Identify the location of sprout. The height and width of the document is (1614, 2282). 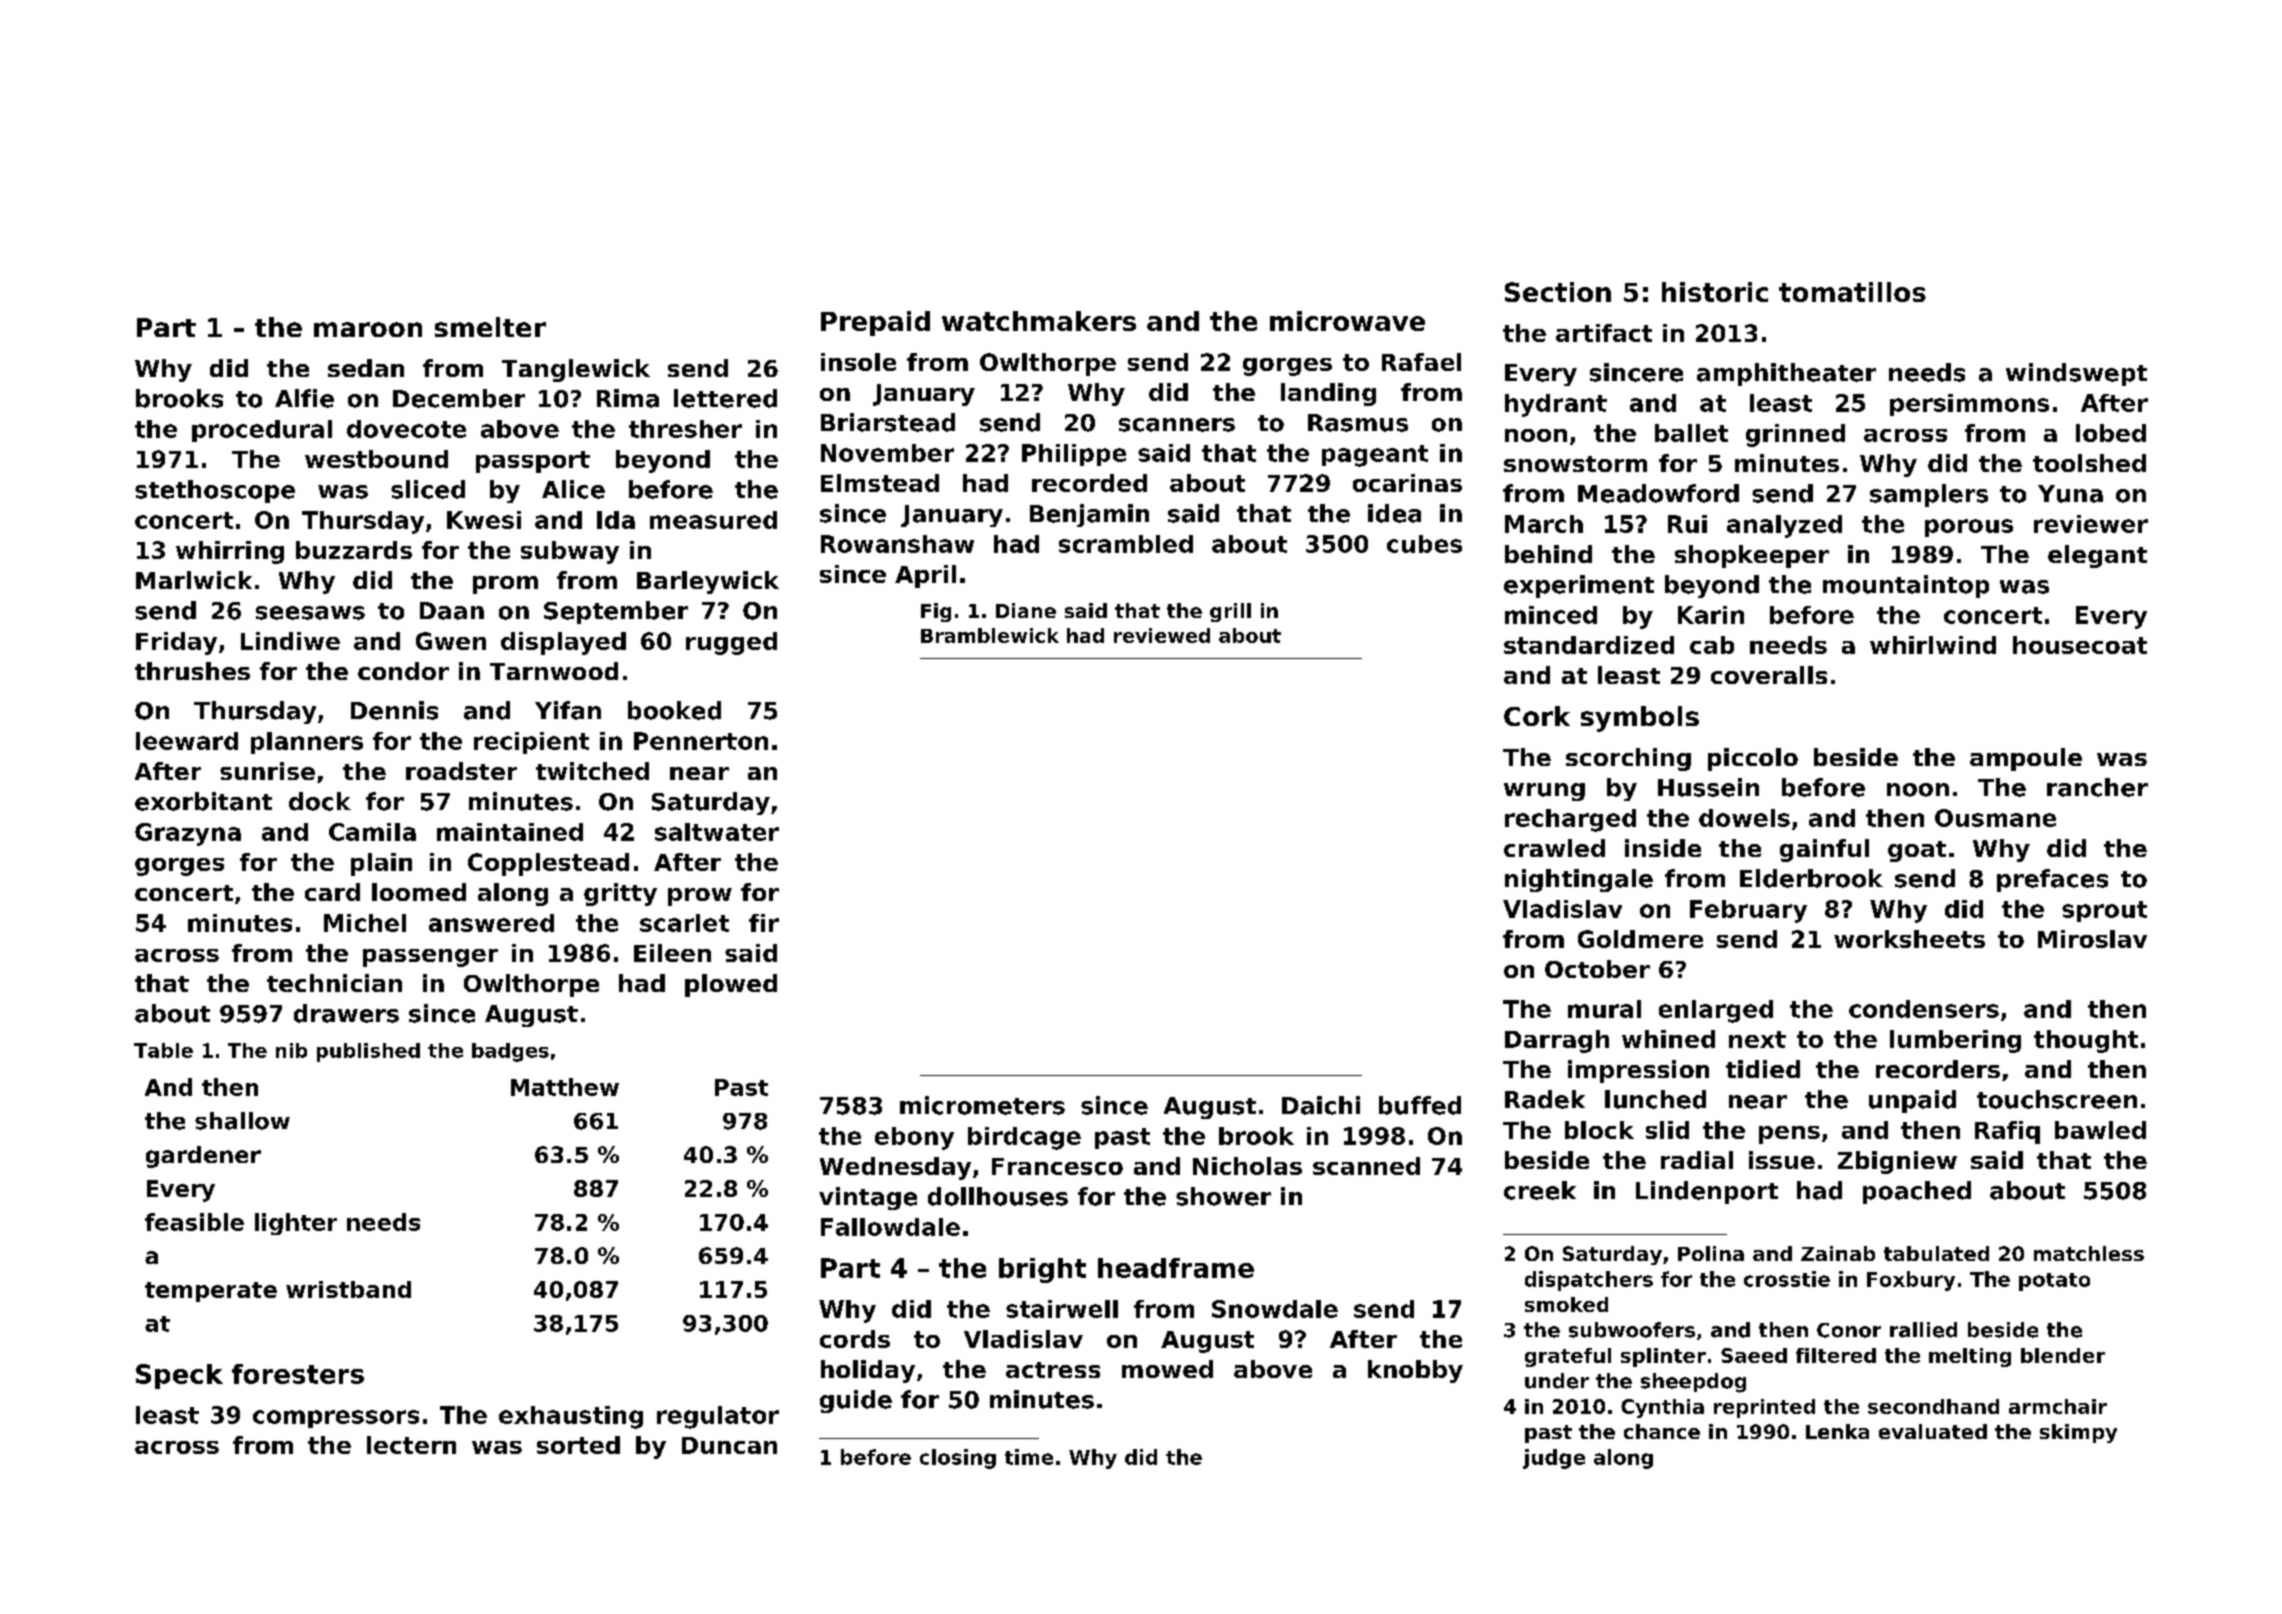
(2104, 911).
